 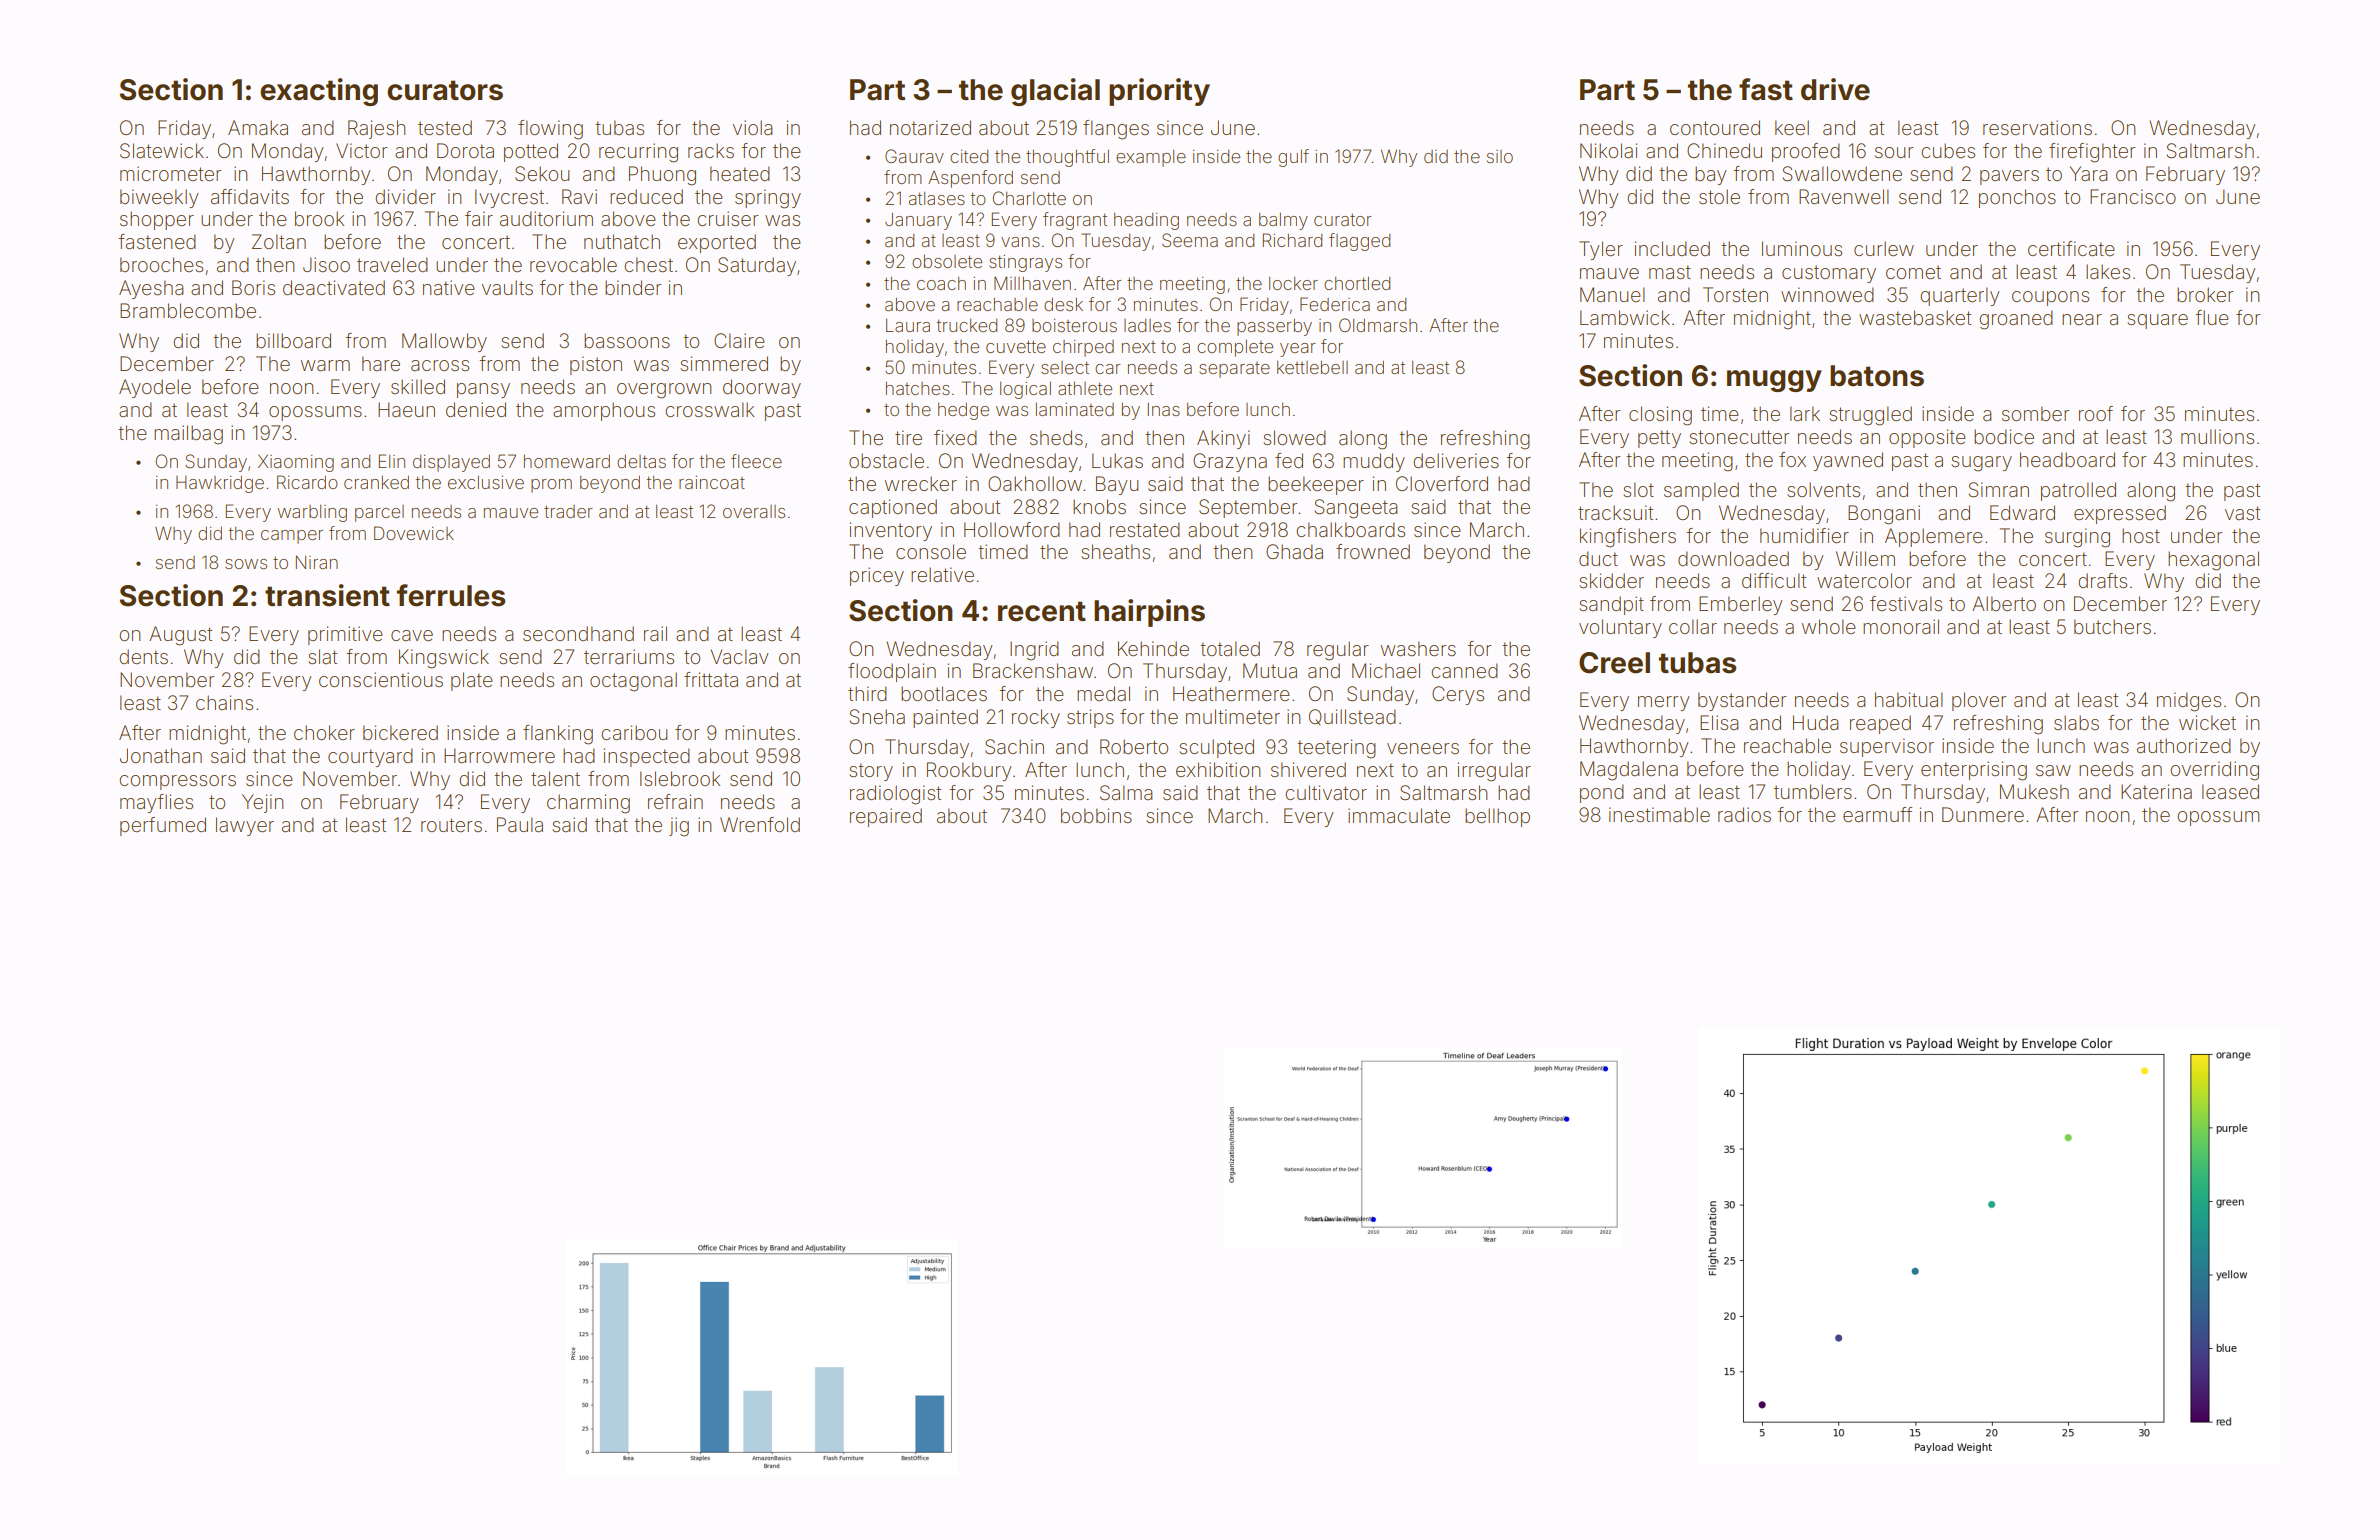 What do you see at coordinates (871, 772) in the image?
I see `story` at bounding box center [871, 772].
